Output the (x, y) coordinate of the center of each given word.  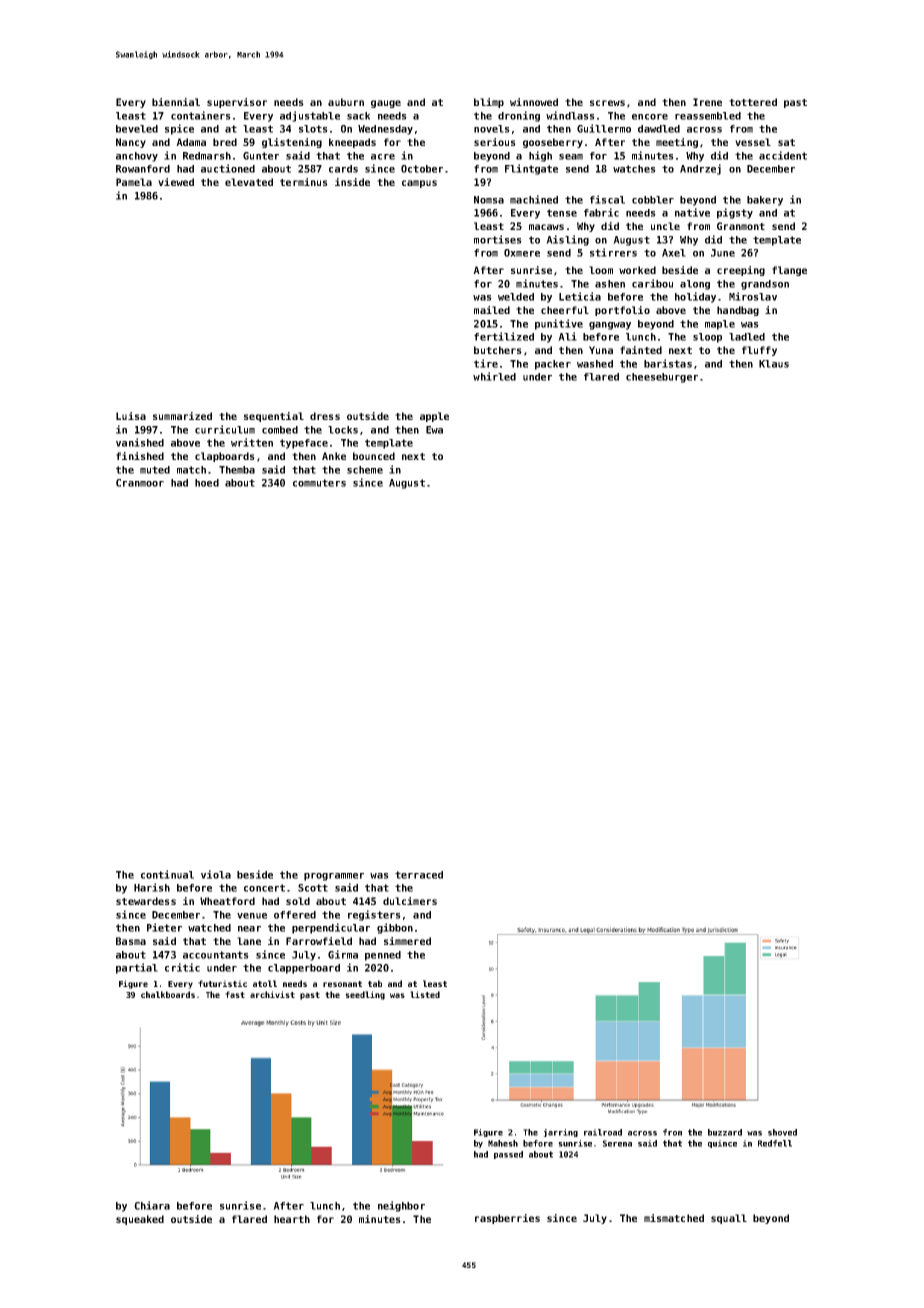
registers (374, 915)
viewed (176, 182)
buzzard (725, 1132)
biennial (176, 102)
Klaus (774, 364)
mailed (492, 310)
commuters (319, 483)
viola (216, 874)
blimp (489, 103)
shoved (782, 1132)
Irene (707, 102)
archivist (272, 994)
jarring (560, 1133)
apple (434, 417)
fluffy (759, 351)
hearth (292, 1219)
